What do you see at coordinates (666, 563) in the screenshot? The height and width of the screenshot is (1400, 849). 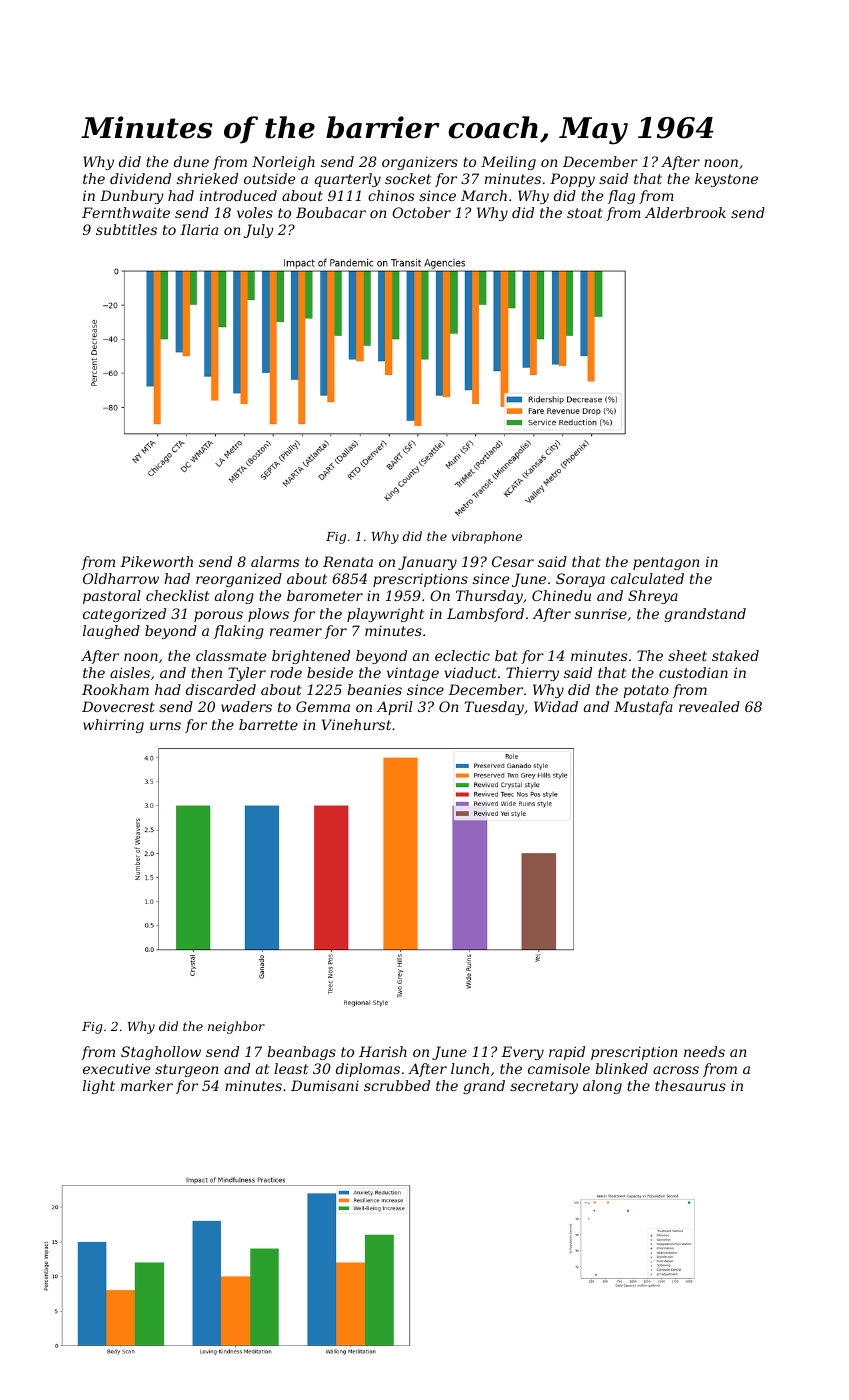 I see `pentagon` at bounding box center [666, 563].
